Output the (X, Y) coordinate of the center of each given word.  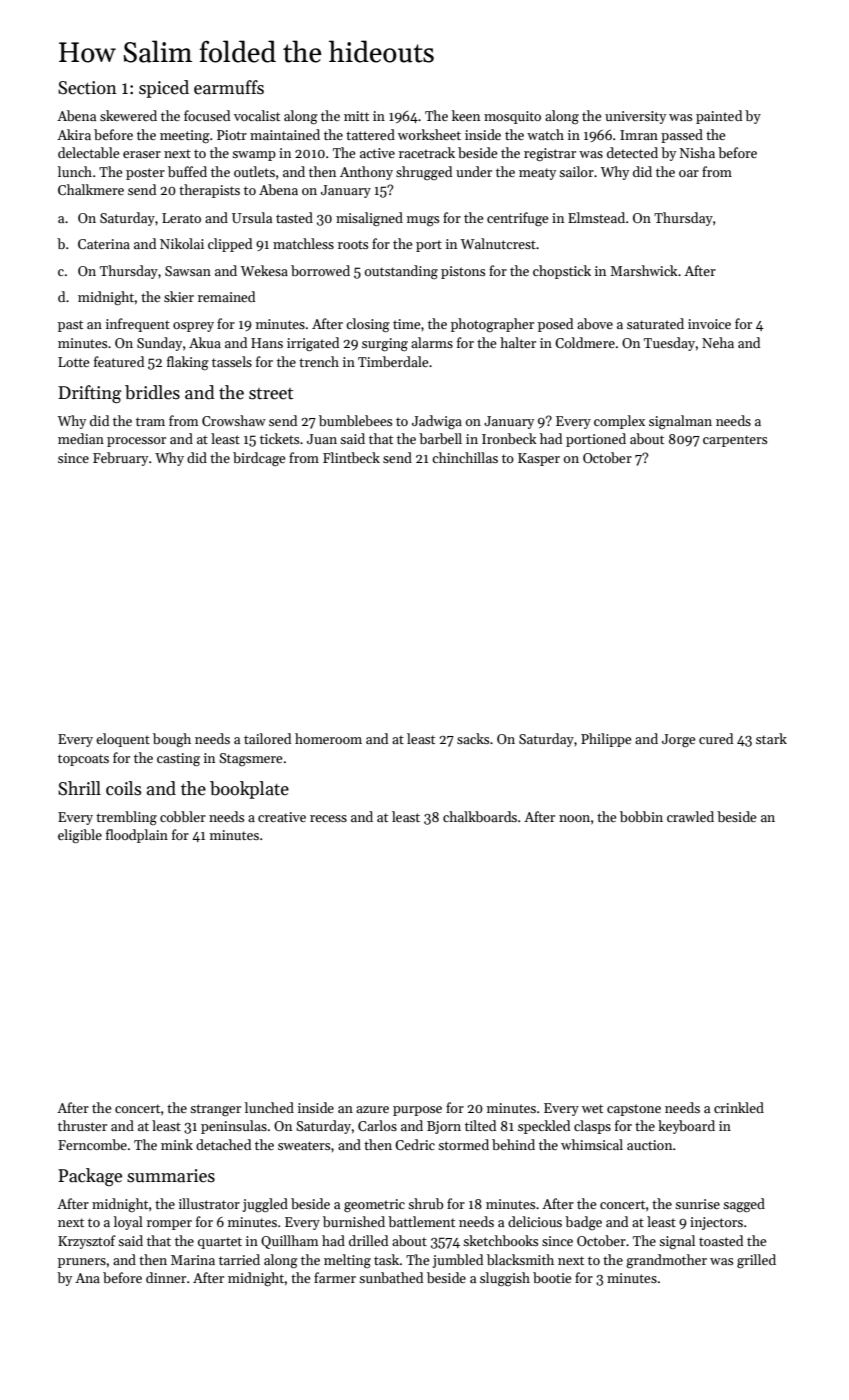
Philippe (606, 740)
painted (719, 117)
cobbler (183, 816)
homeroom (328, 738)
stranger (215, 1110)
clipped (230, 245)
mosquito (512, 117)
